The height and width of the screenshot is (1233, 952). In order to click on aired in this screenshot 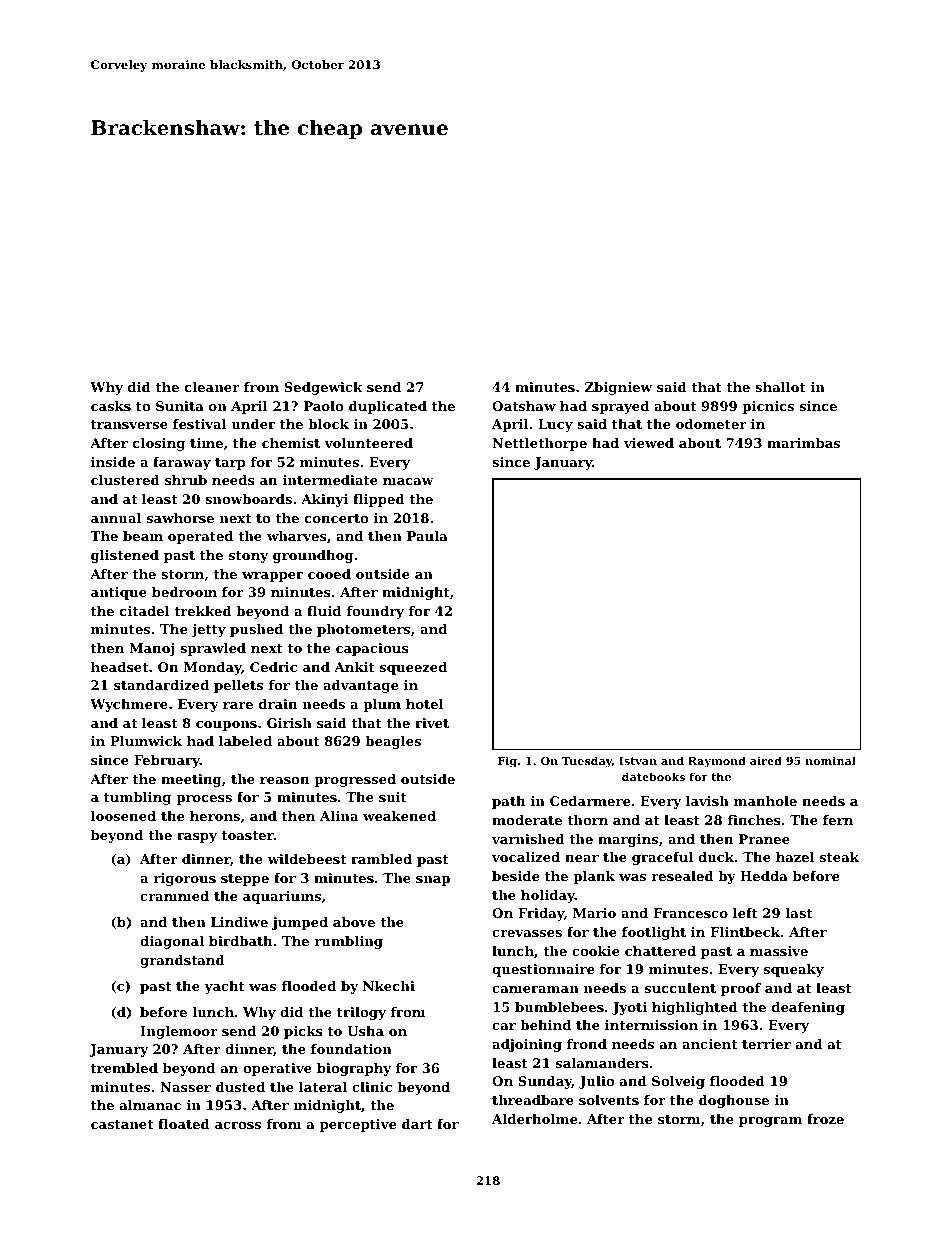, I will do `click(766, 760)`.
